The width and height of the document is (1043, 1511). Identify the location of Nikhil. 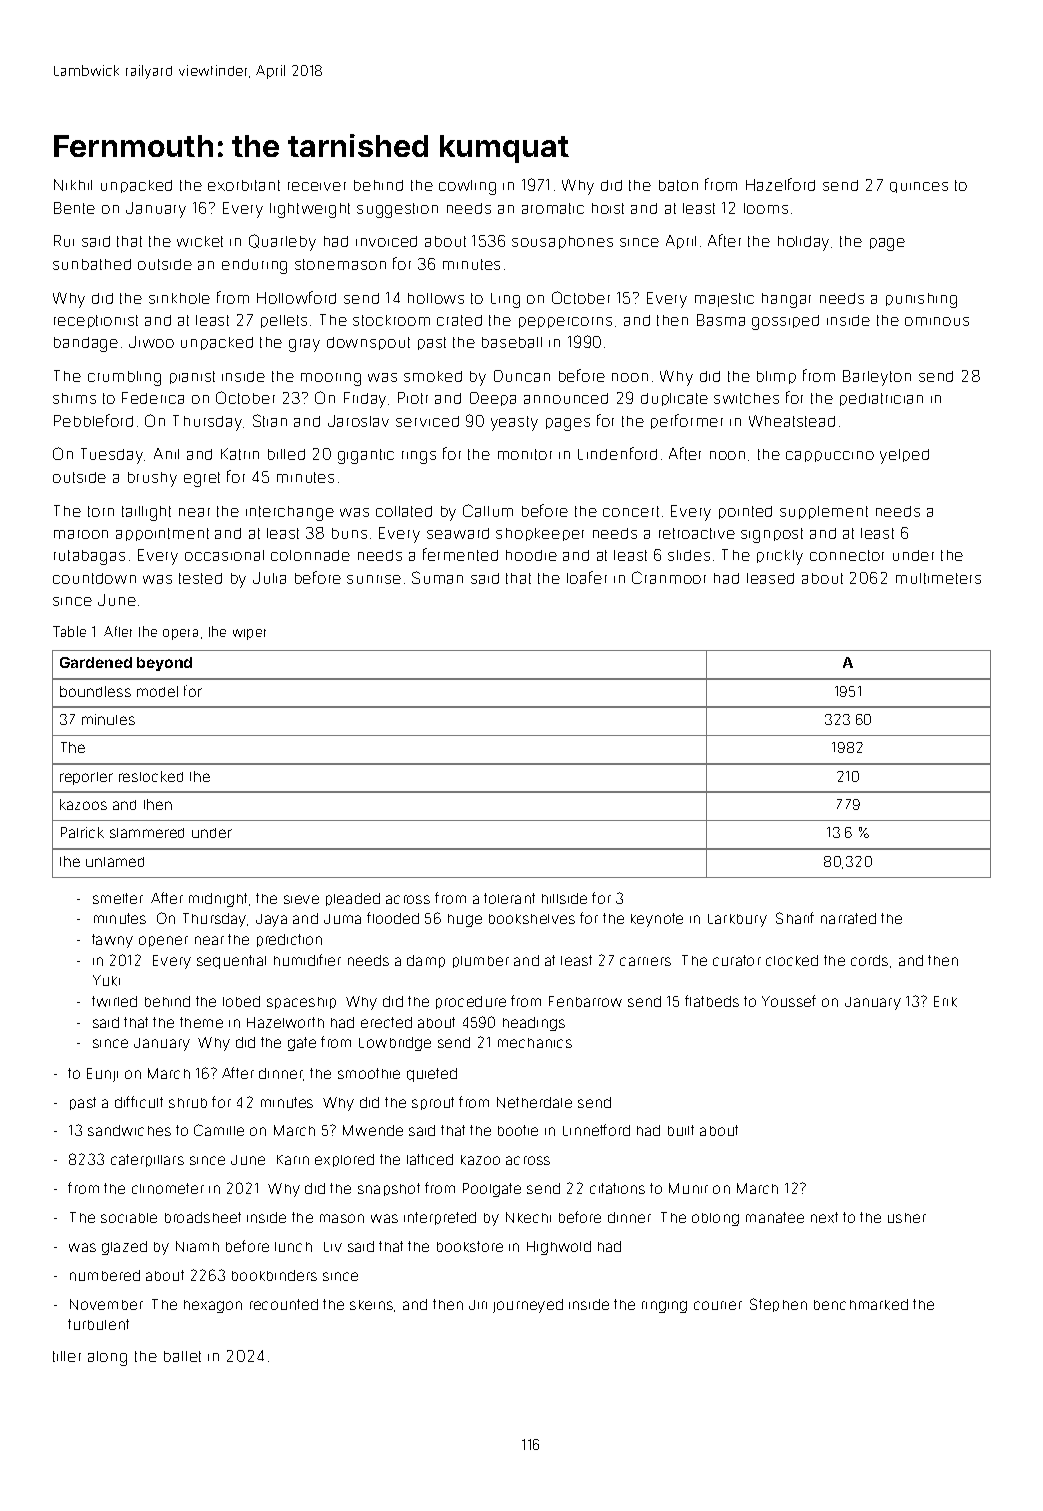
(73, 185).
